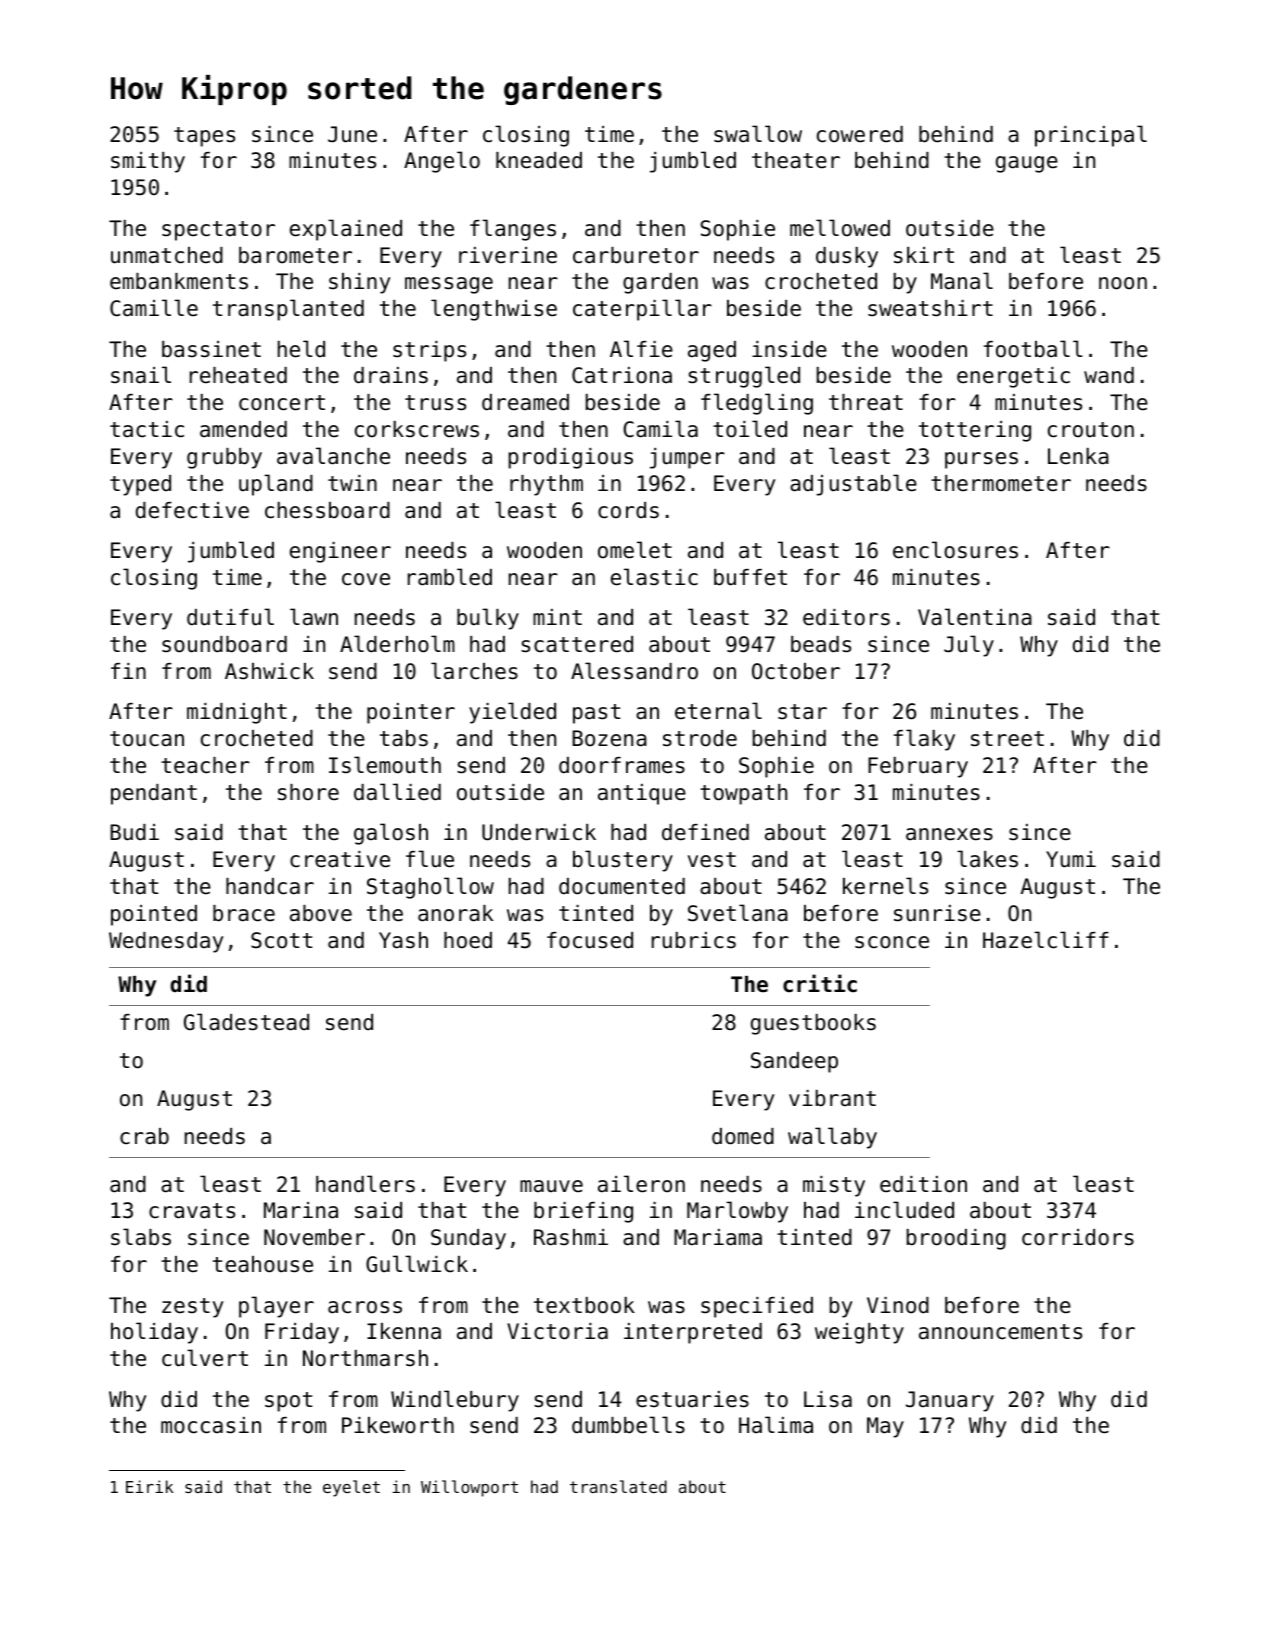 The height and width of the image is (1648, 1273). Describe the element at coordinates (1013, 377) in the image. I see `energetic` at that location.
